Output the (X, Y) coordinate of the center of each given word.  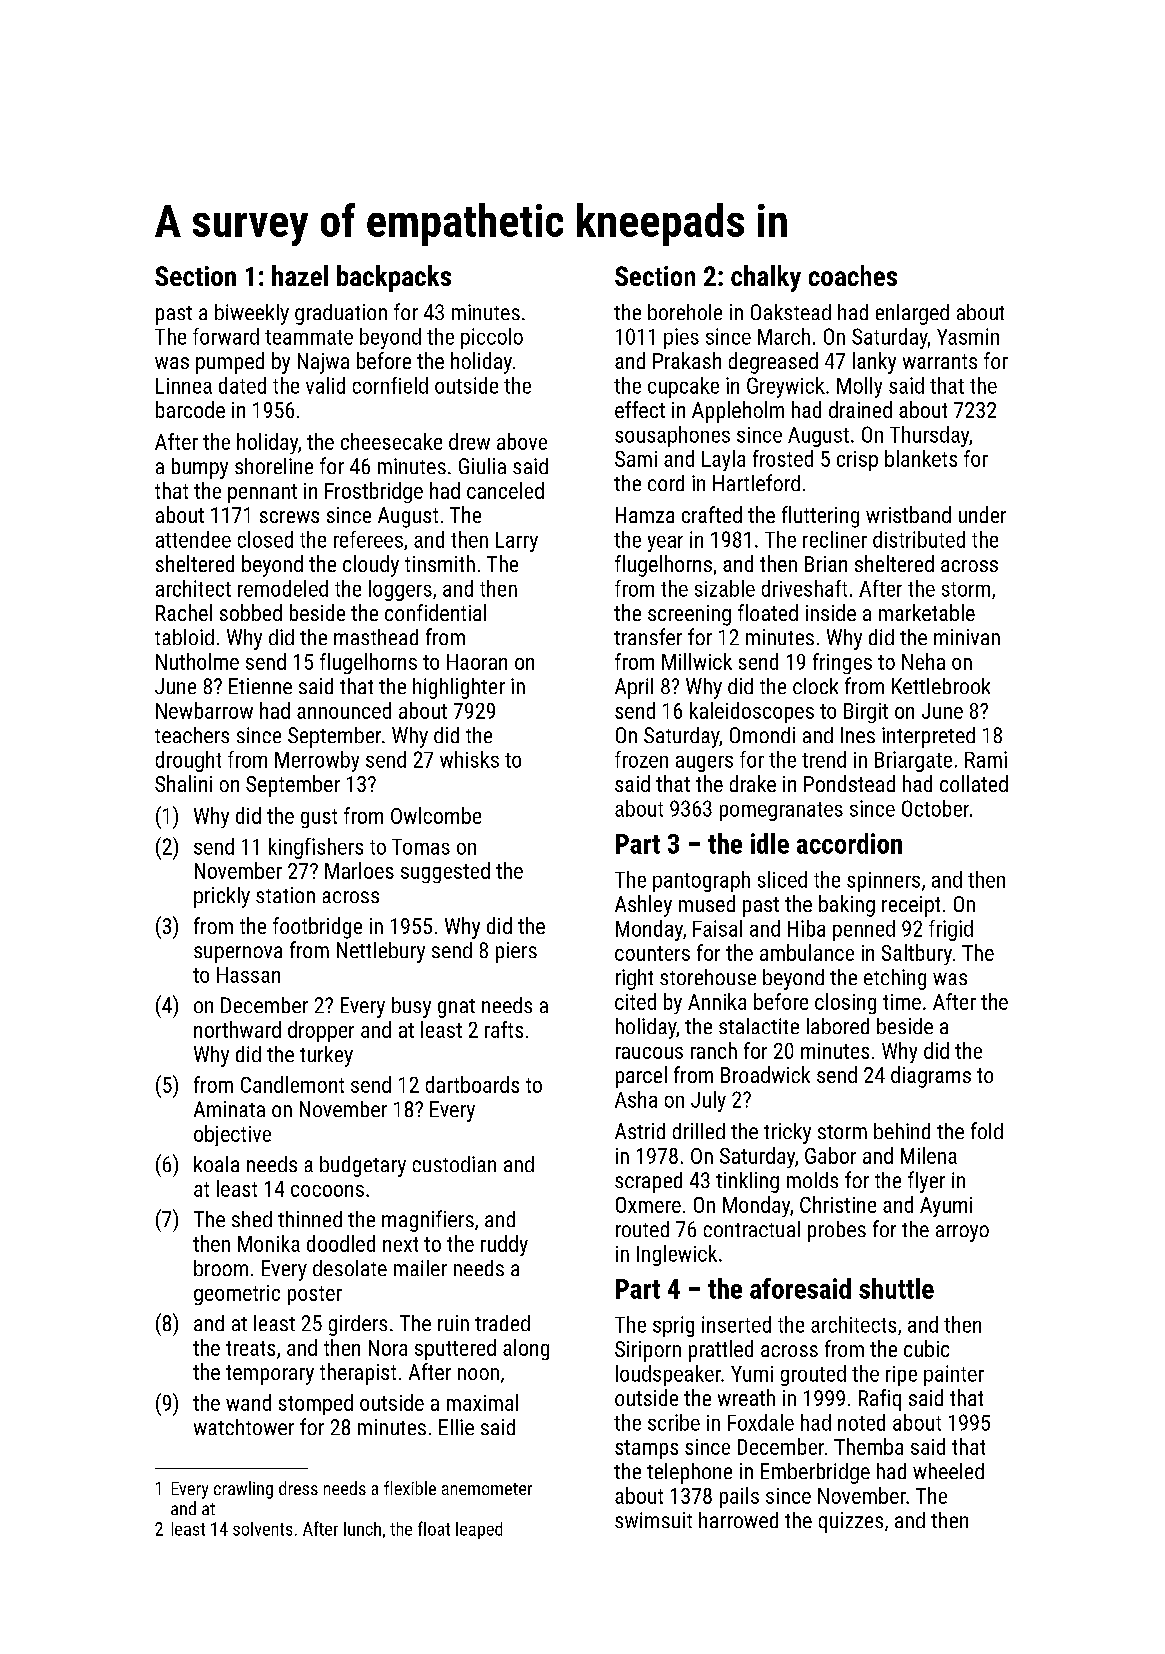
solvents (262, 1529)
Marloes (359, 870)
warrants (940, 361)
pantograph (701, 881)
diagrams (931, 1077)
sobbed (251, 612)
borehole (685, 312)
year (665, 544)
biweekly (252, 314)
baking (847, 906)
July (708, 1101)
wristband (908, 514)
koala (216, 1164)
